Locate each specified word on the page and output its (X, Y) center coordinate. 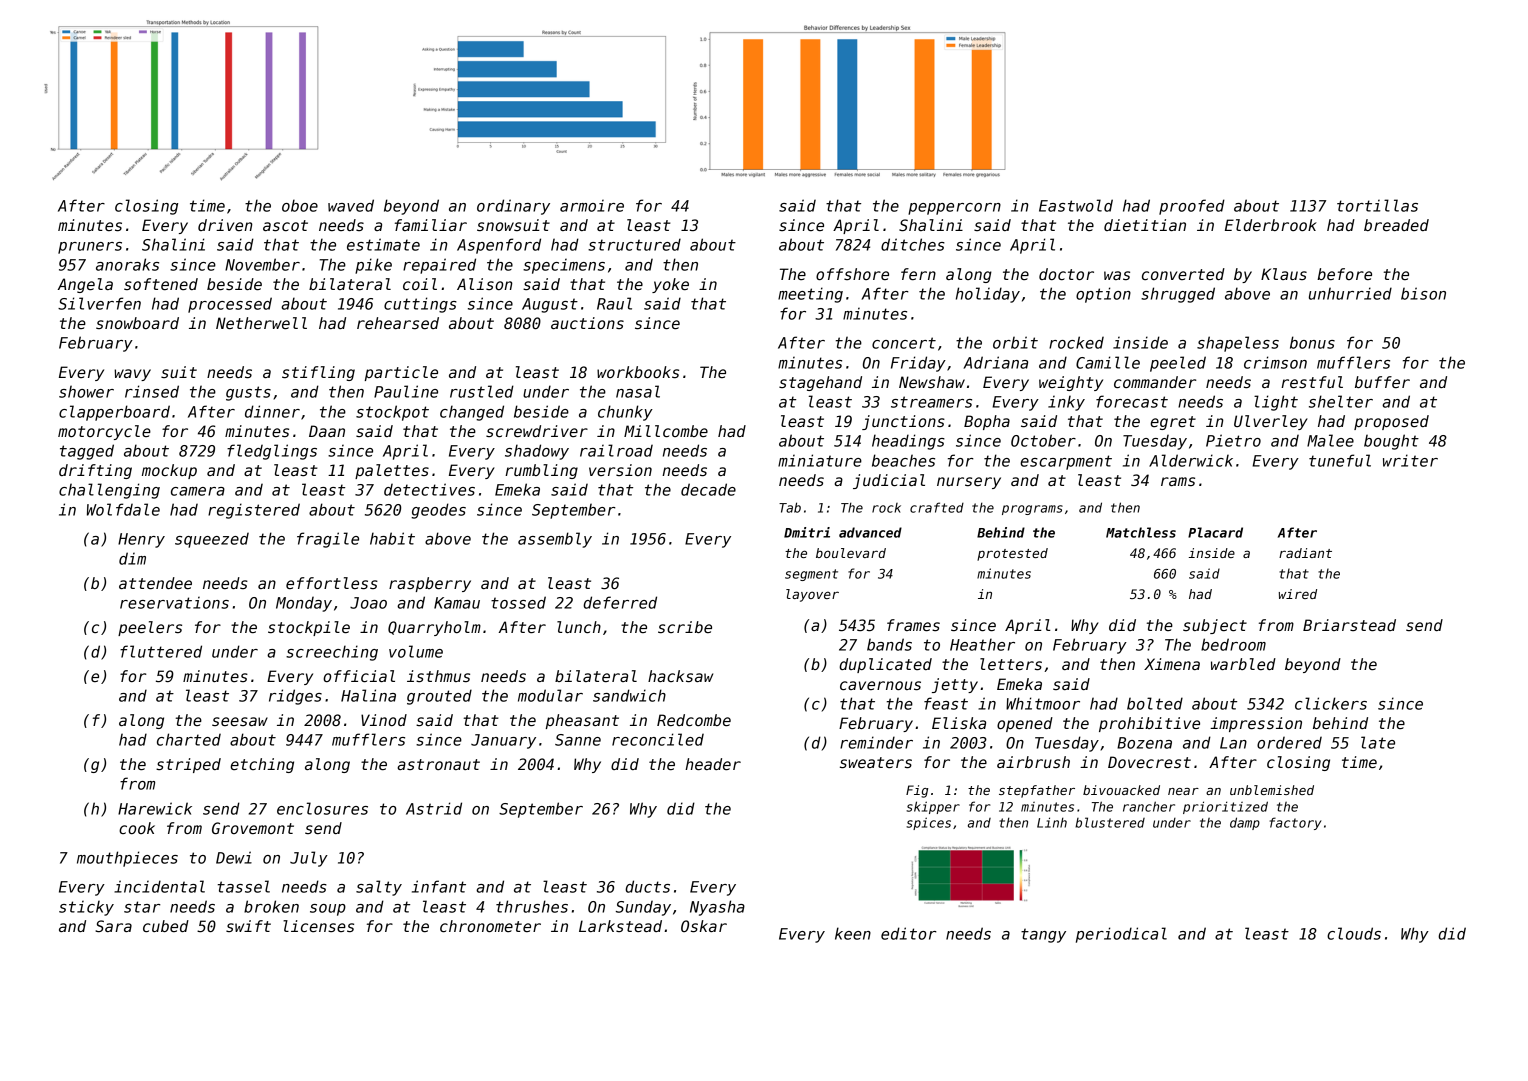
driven (225, 225)
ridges (295, 697)
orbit (1015, 342)
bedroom (1233, 644)
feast (946, 703)
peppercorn (954, 209)
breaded (1396, 225)
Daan (327, 431)
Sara (113, 926)
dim (132, 558)
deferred (620, 602)
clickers (1331, 703)
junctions (903, 422)
